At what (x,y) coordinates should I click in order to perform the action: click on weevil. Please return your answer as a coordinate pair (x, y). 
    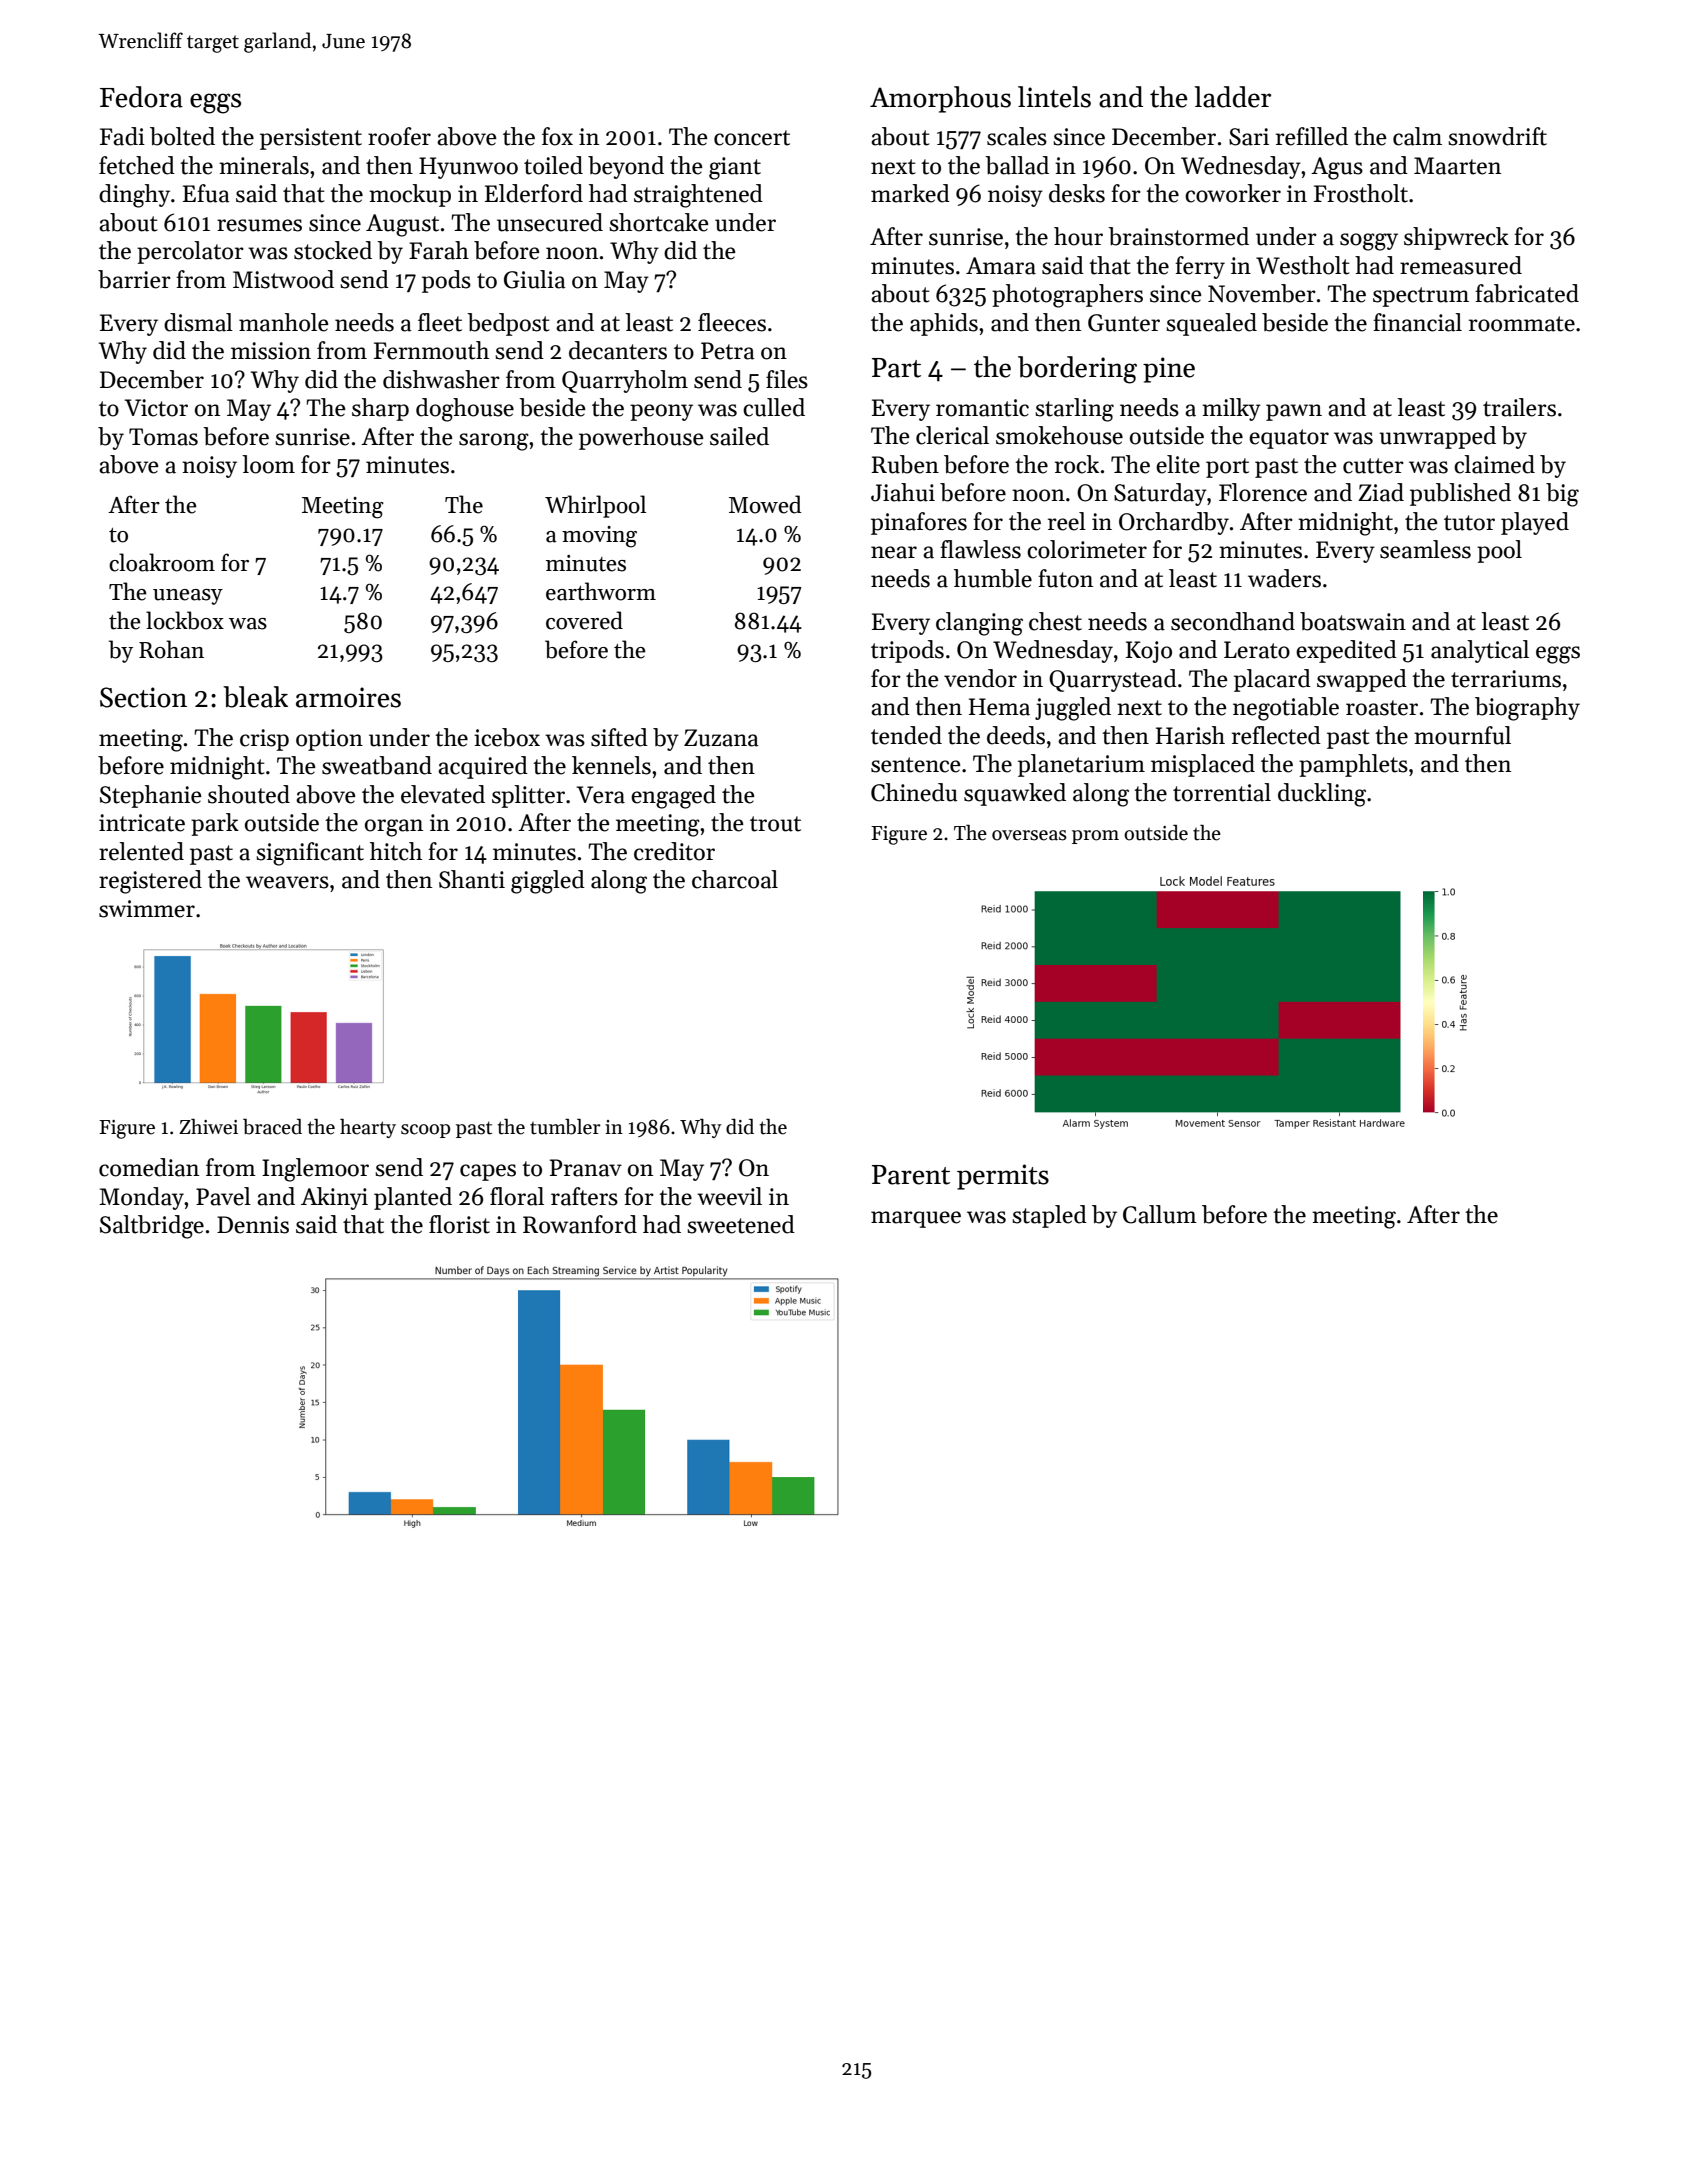
    Looking at the image, I should click on (729, 1196).
